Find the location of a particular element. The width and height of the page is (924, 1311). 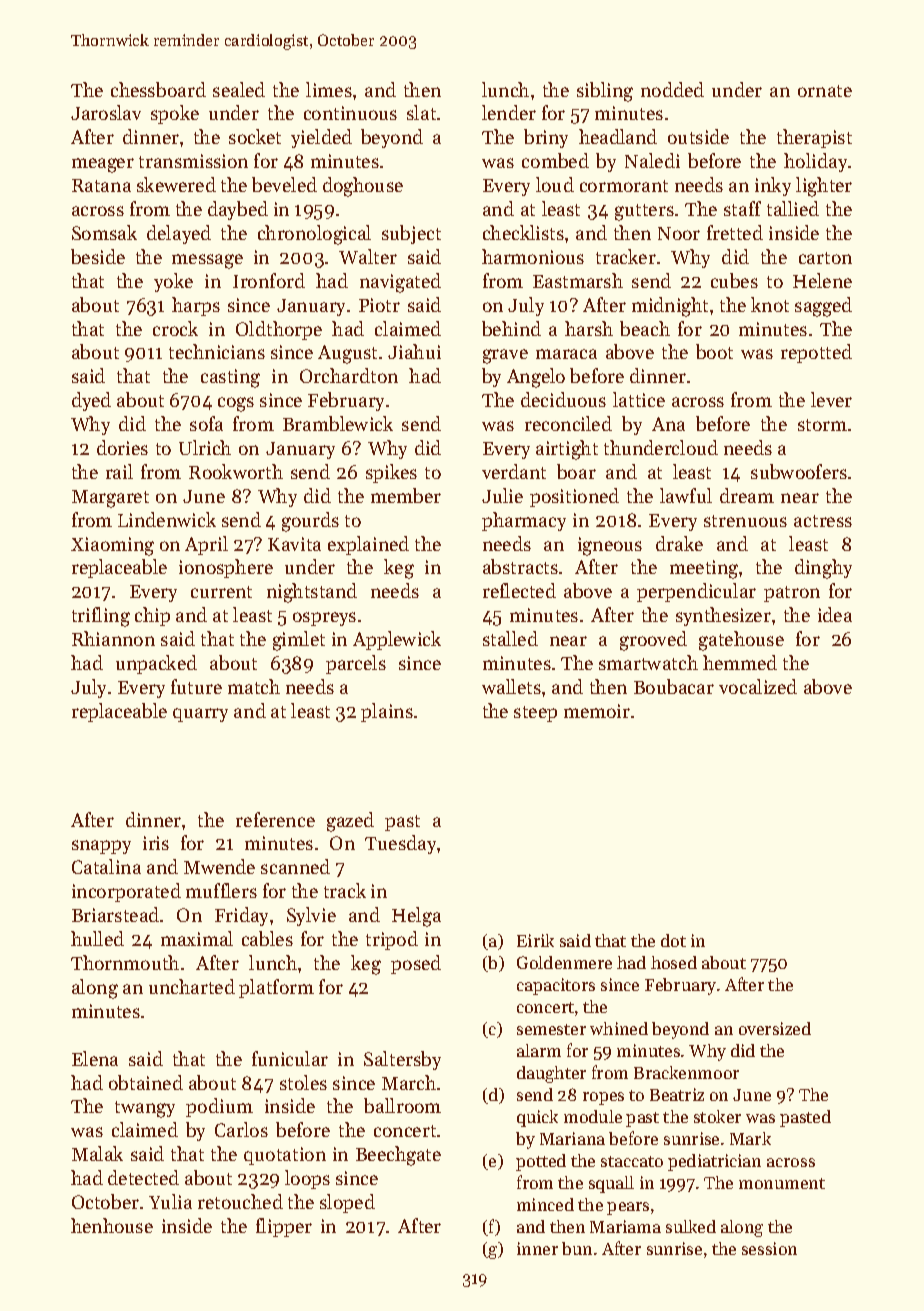

skewered is located at coordinates (176, 184).
